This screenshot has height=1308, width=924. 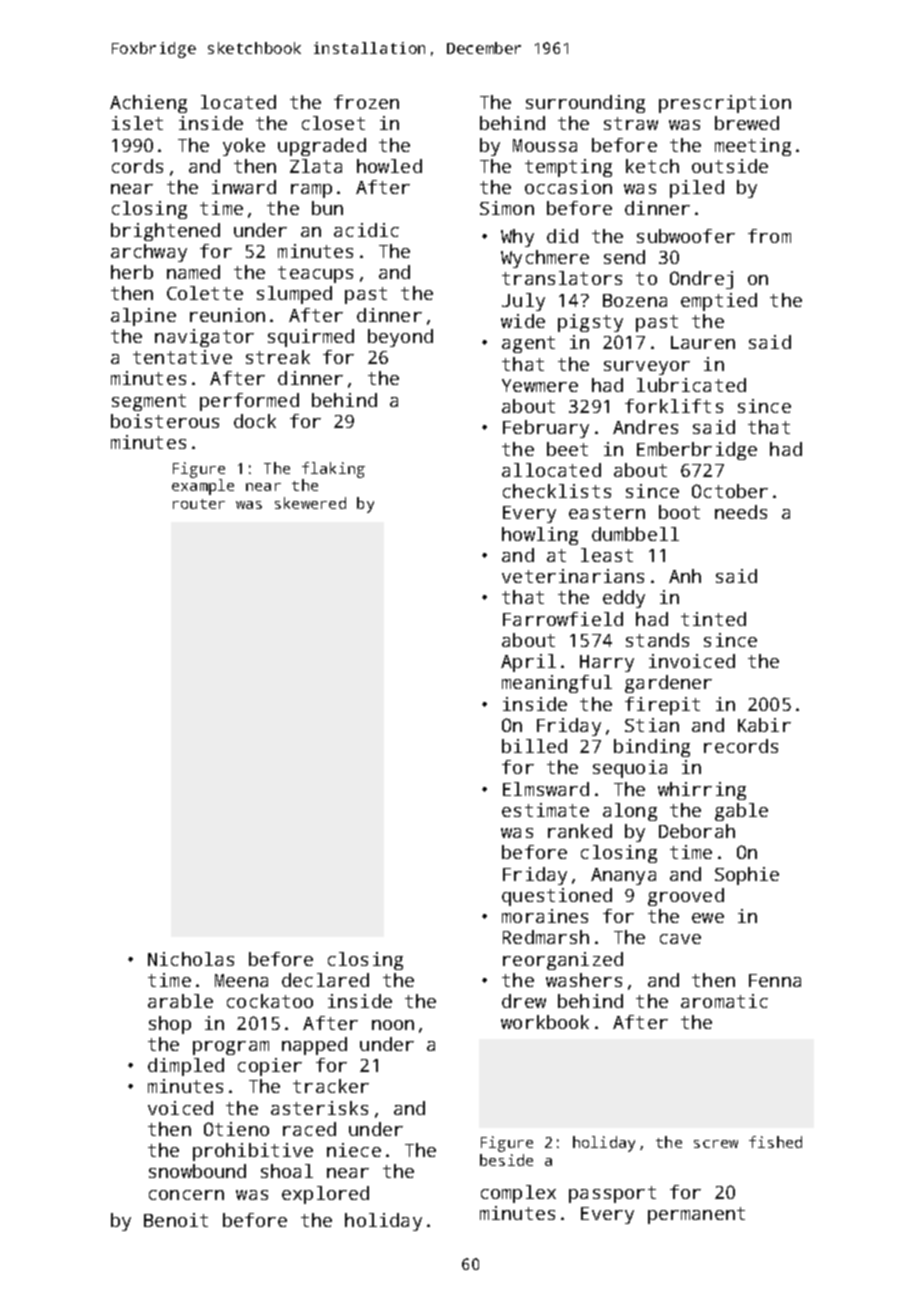 I want to click on Achieng, so click(x=148, y=104).
